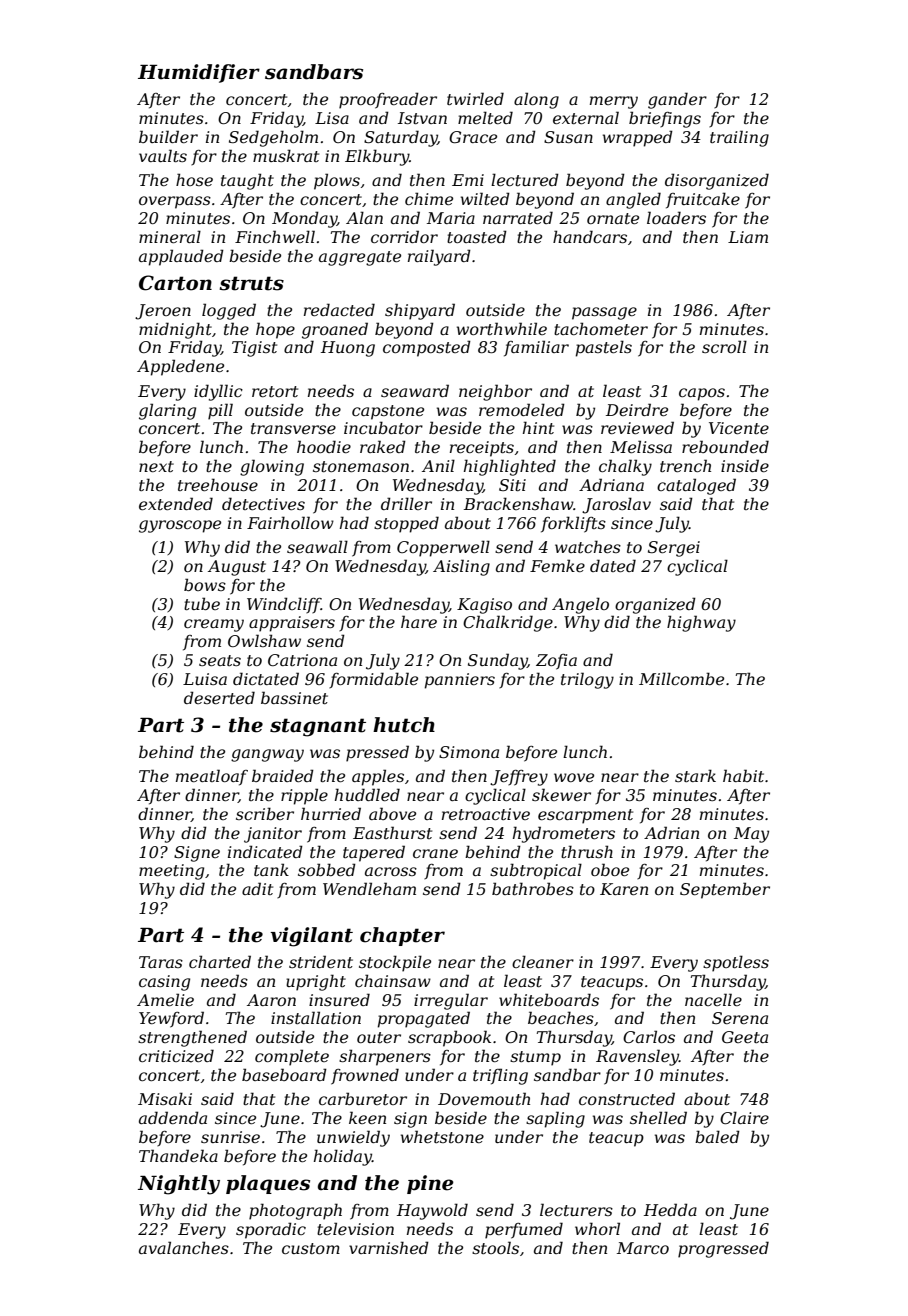  I want to click on sunrise, so click(230, 1137).
